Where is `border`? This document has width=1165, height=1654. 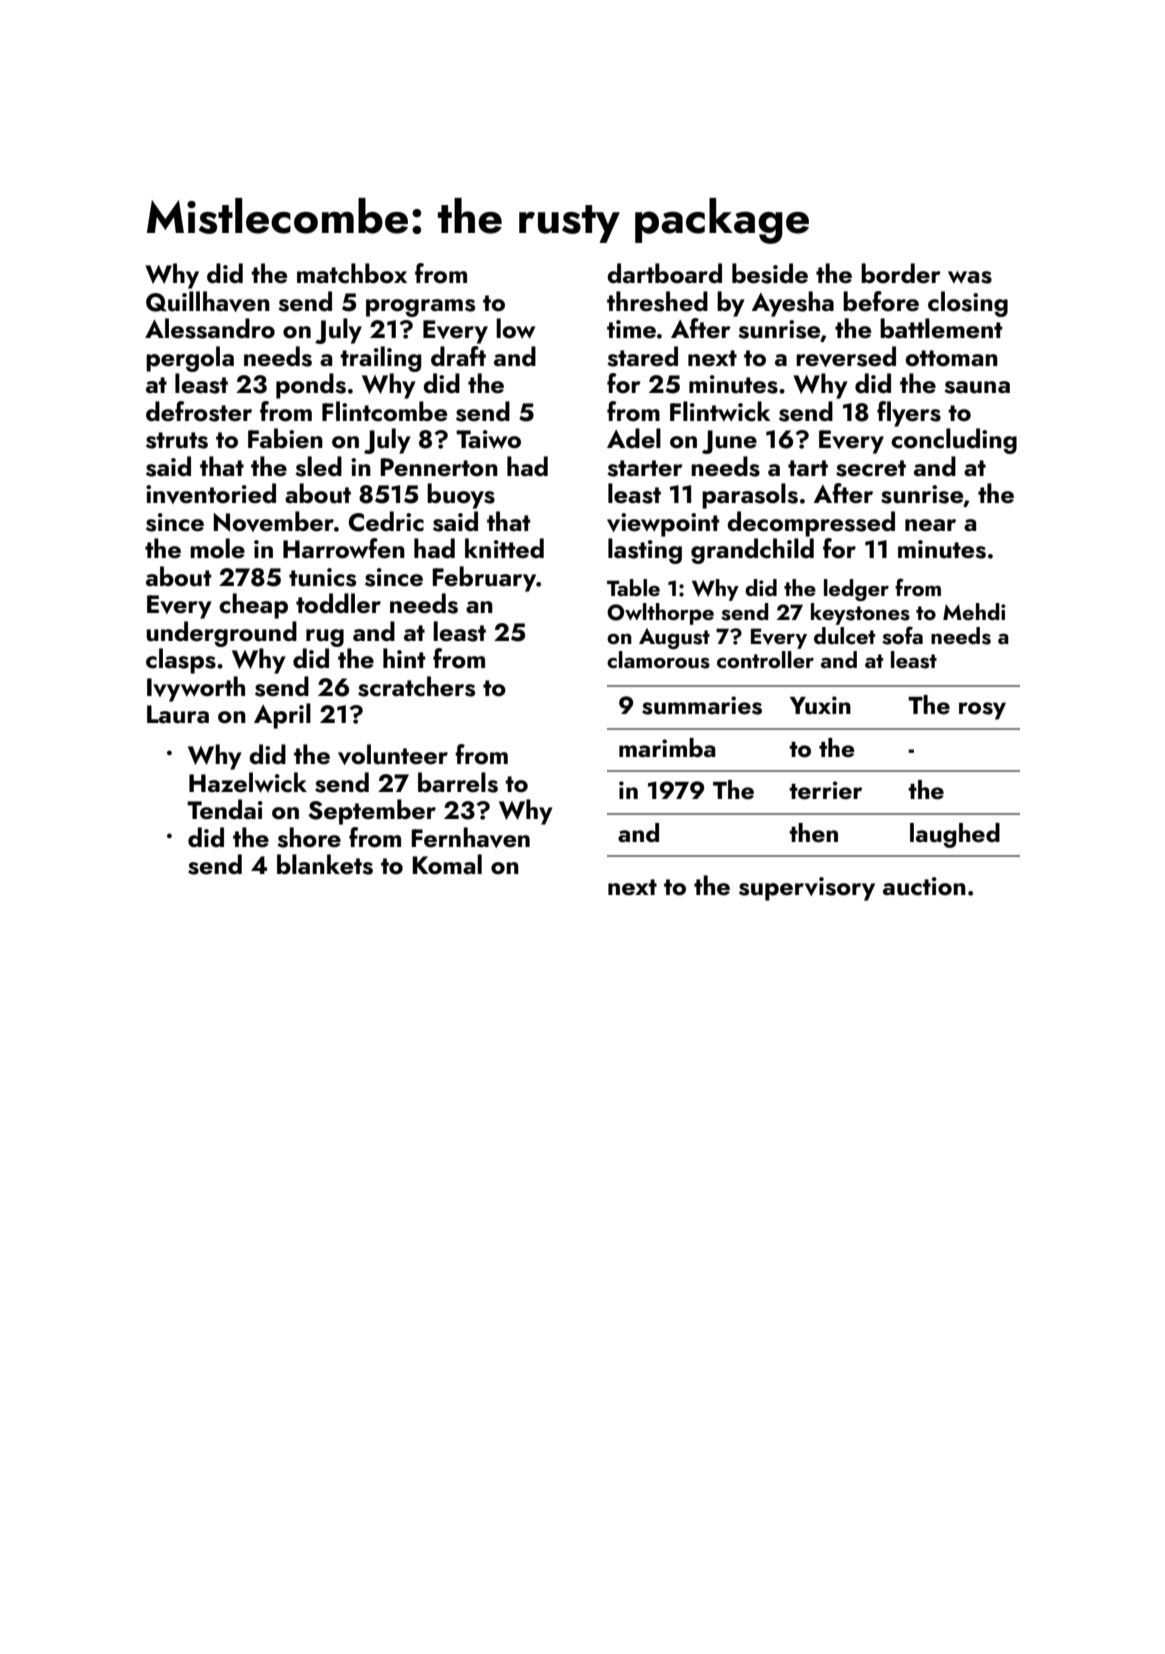 border is located at coordinates (901, 273).
